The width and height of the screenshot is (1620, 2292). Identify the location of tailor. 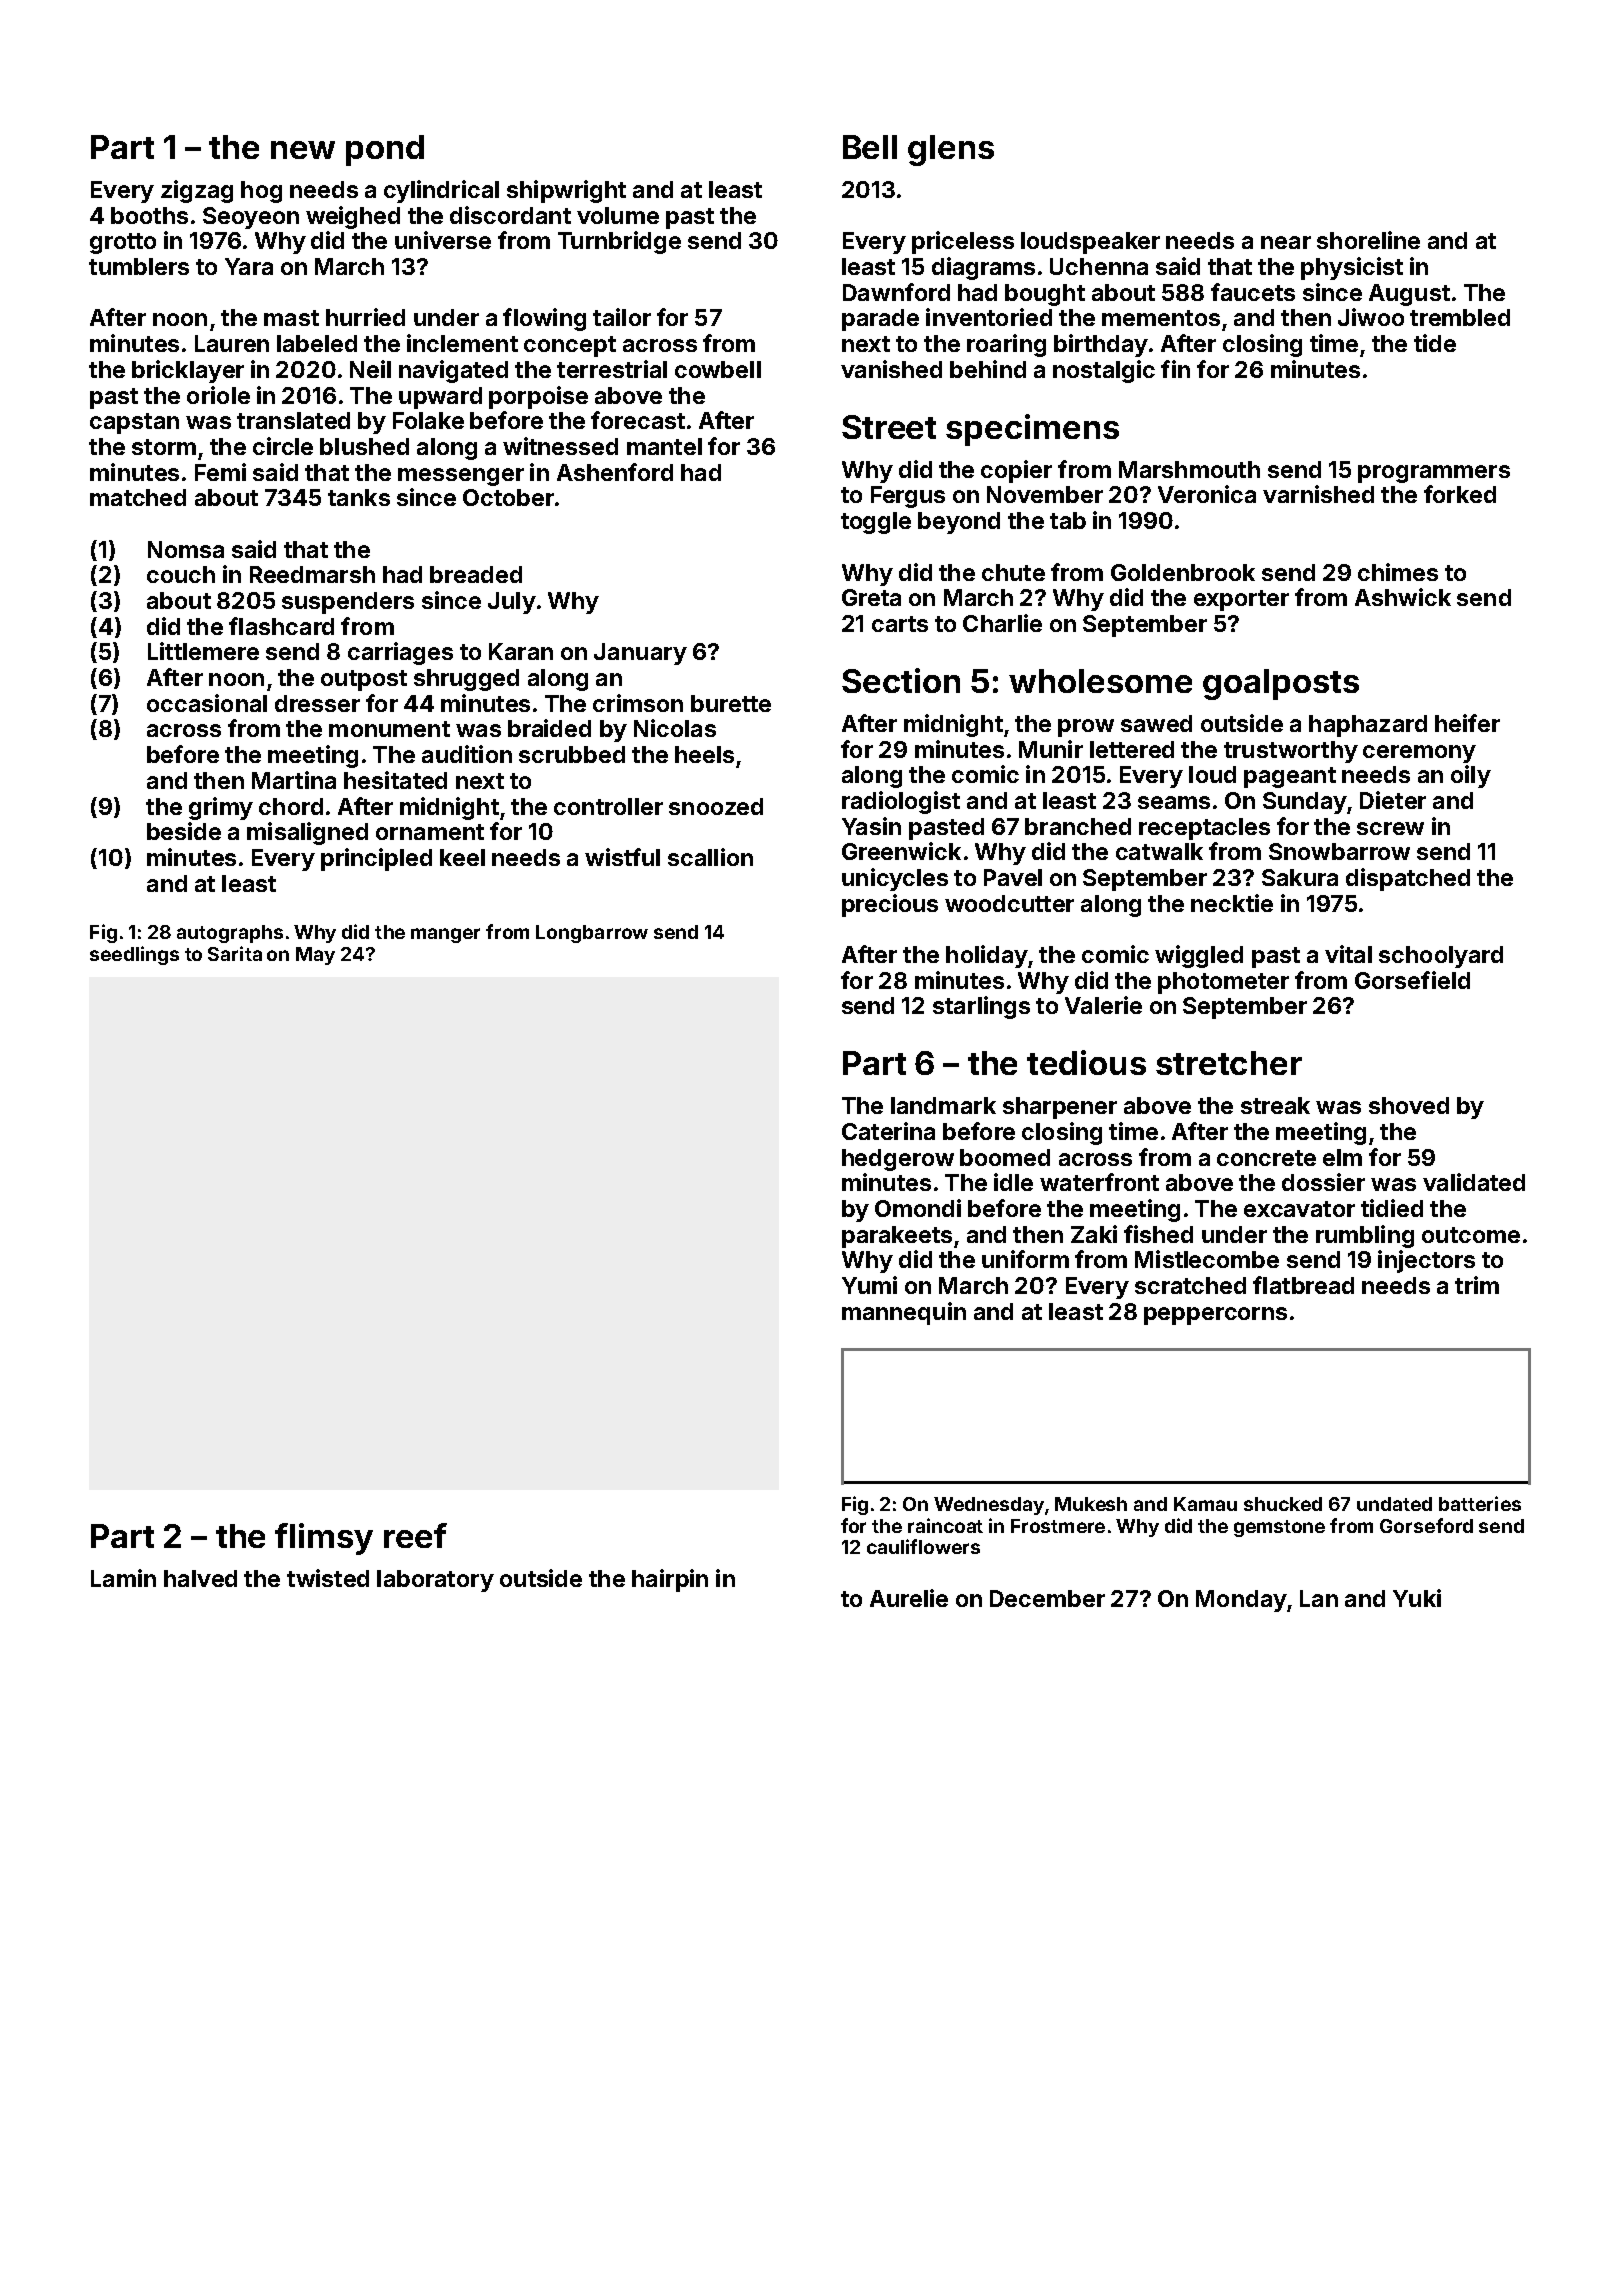
(622, 317).
